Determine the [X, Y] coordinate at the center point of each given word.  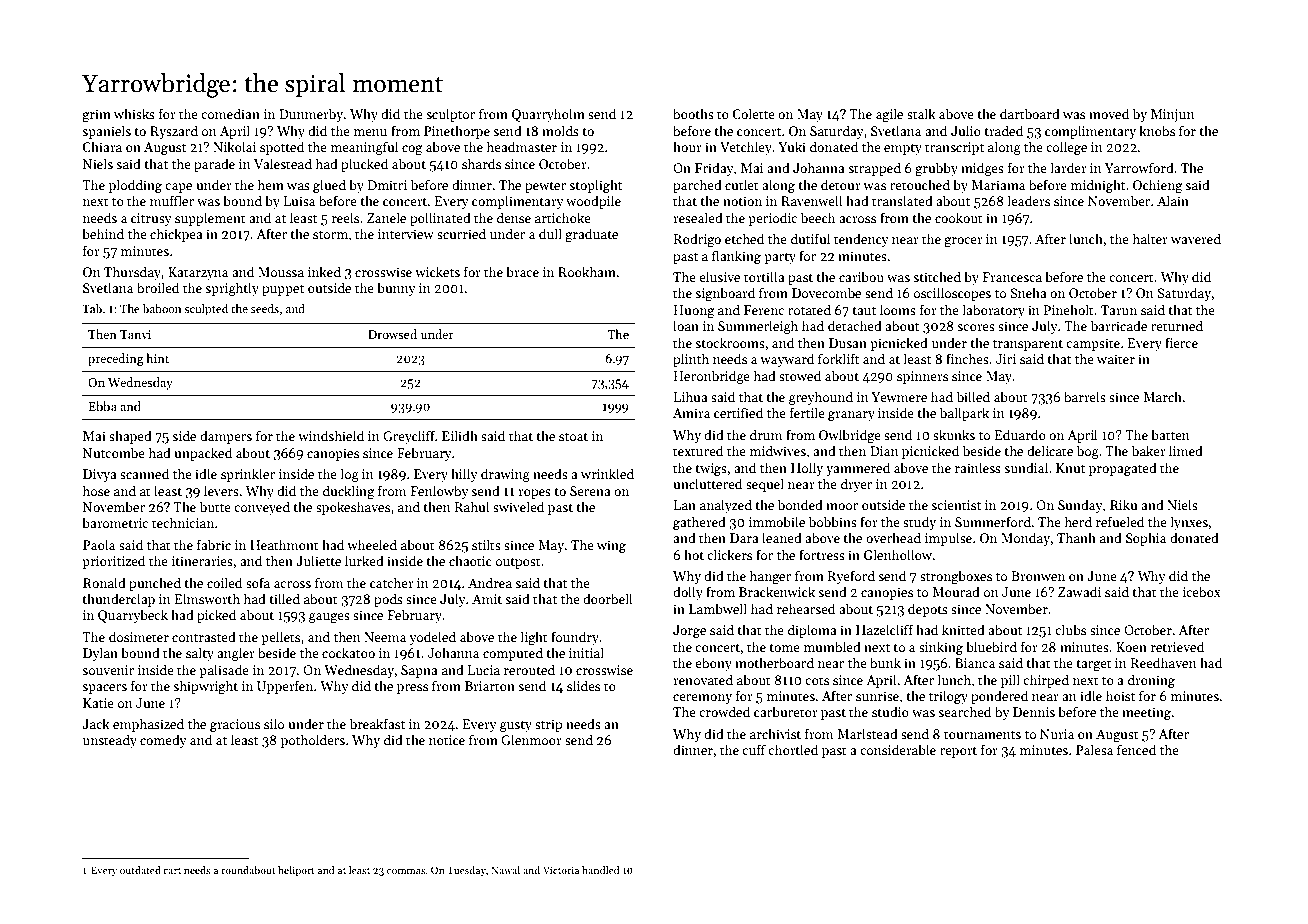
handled [601, 870]
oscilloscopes [952, 294]
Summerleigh [758, 327]
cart [172, 871]
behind [103, 233]
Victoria [561, 870]
